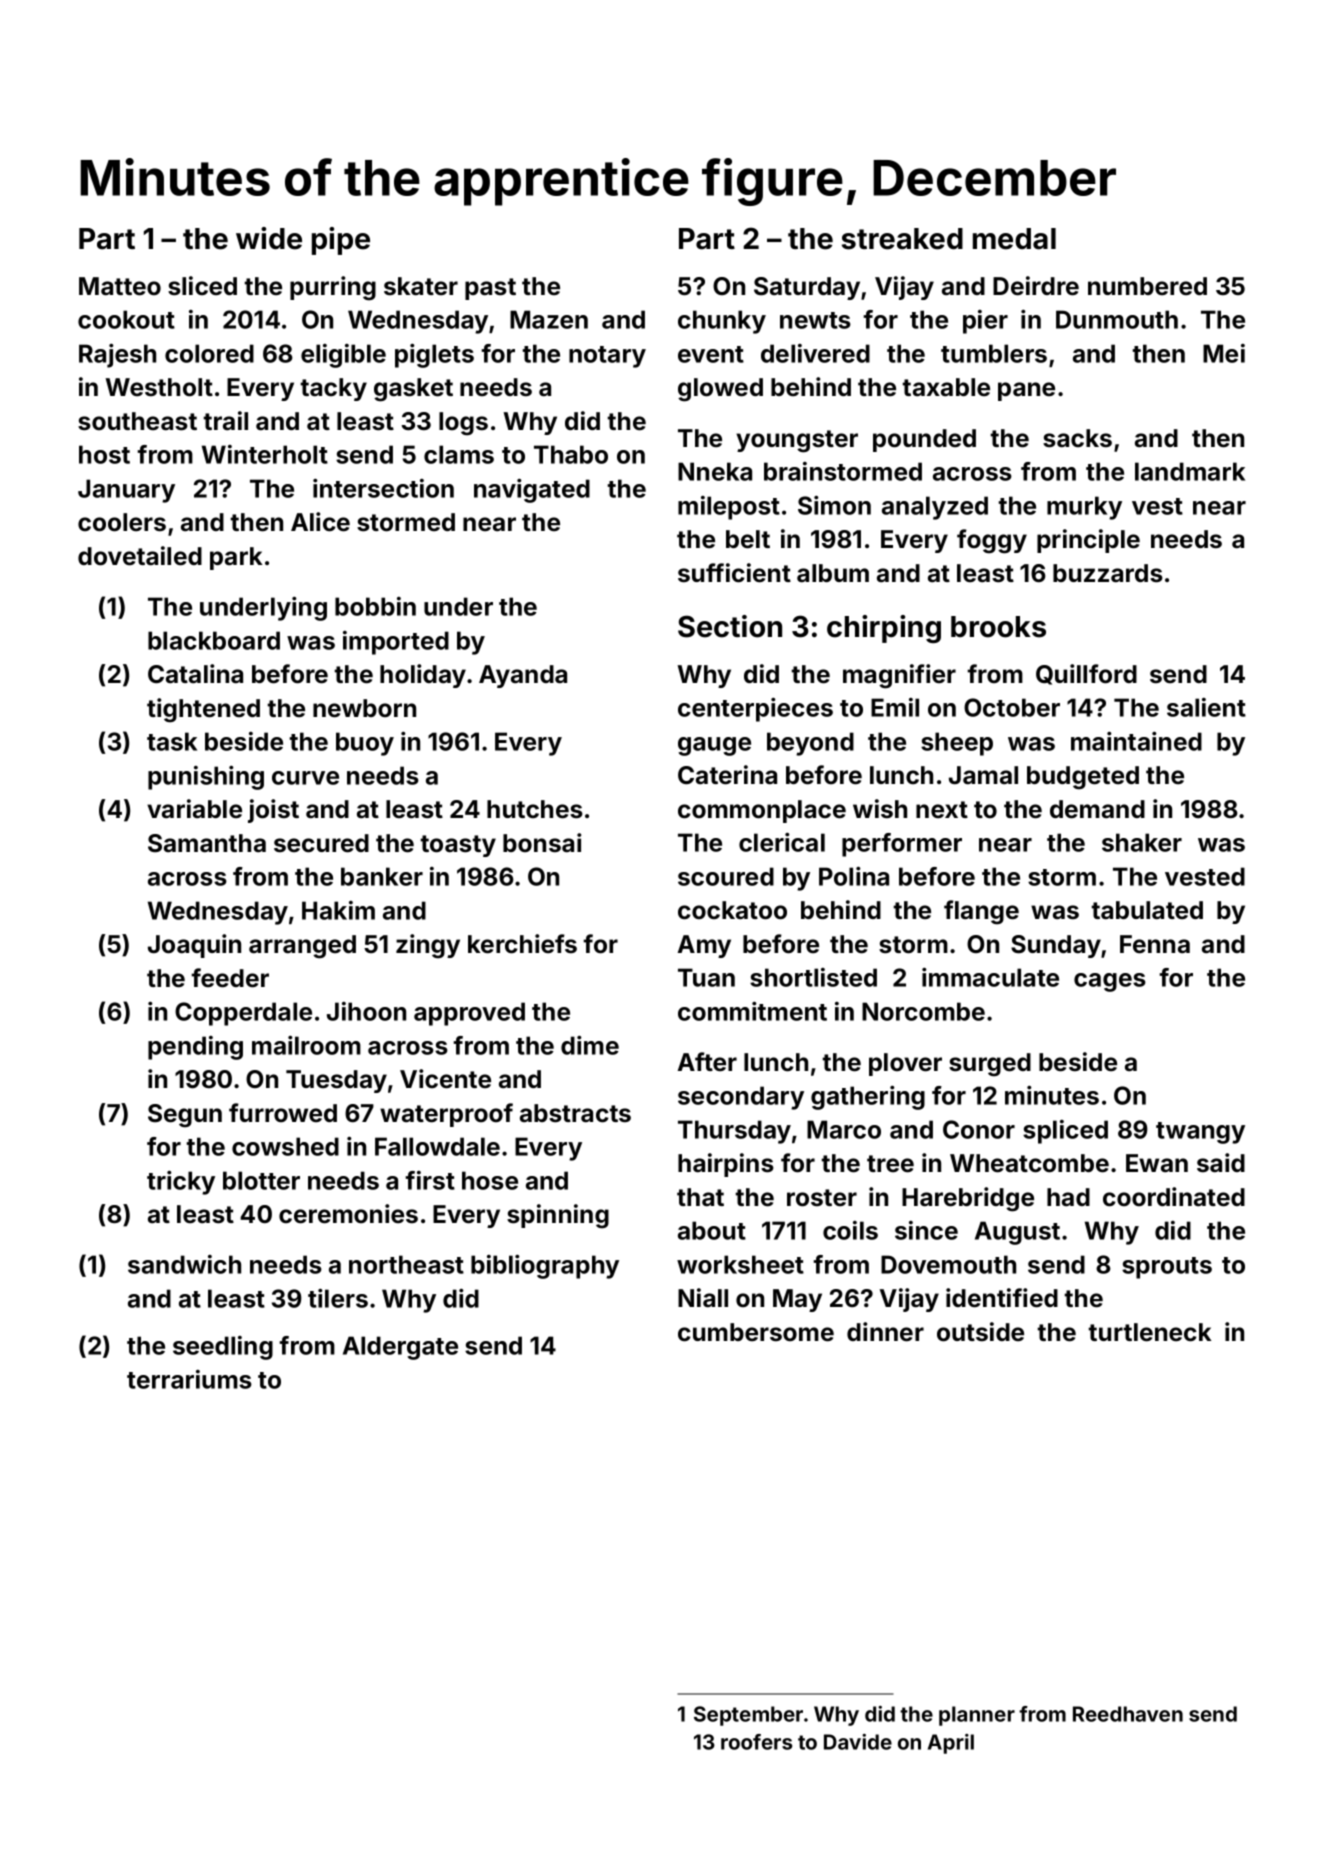 The width and height of the image is (1324, 1872). Describe the element at coordinates (490, 289) in the image. I see `past` at that location.
